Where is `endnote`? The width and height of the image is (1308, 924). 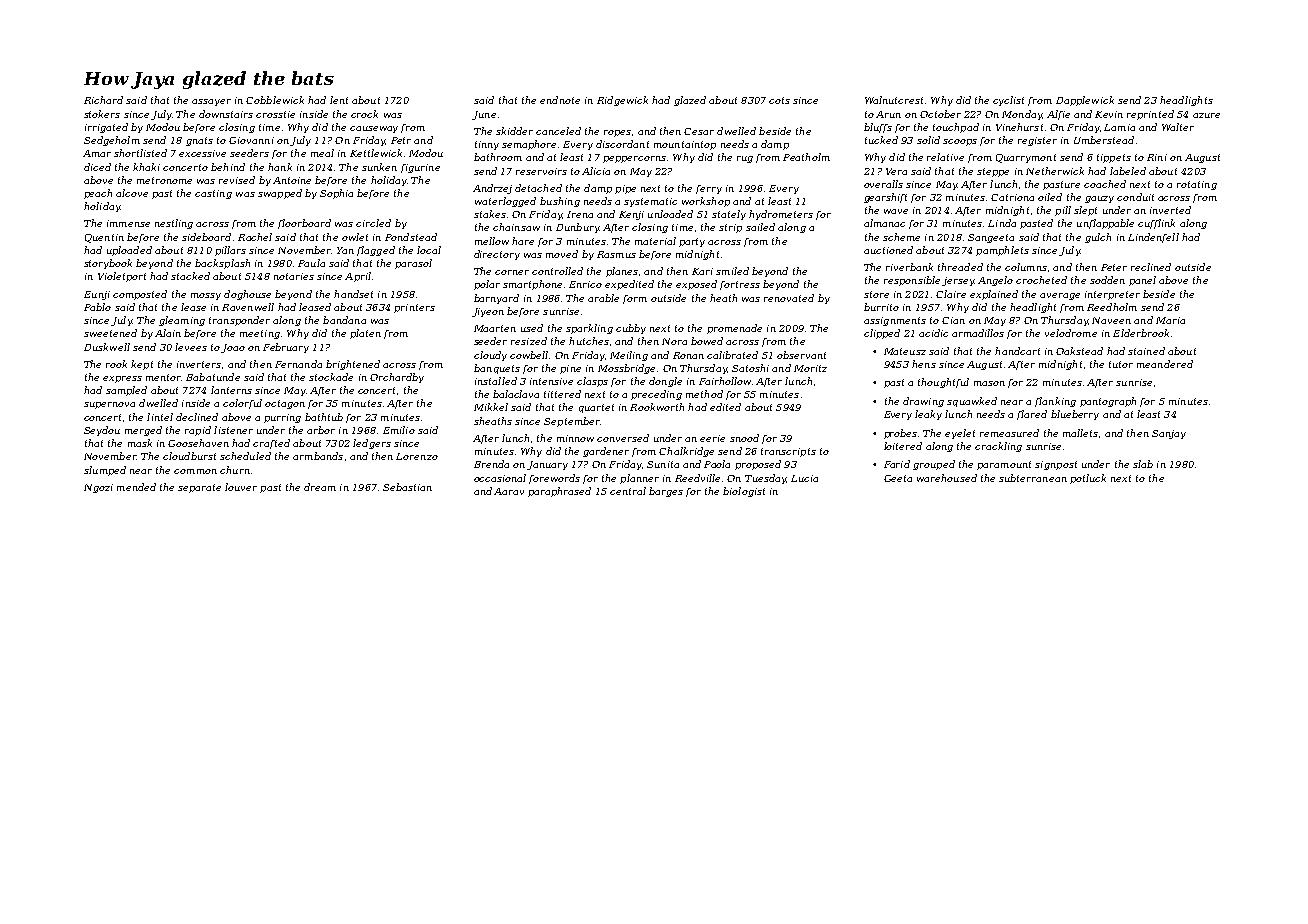 endnote is located at coordinates (560, 100).
